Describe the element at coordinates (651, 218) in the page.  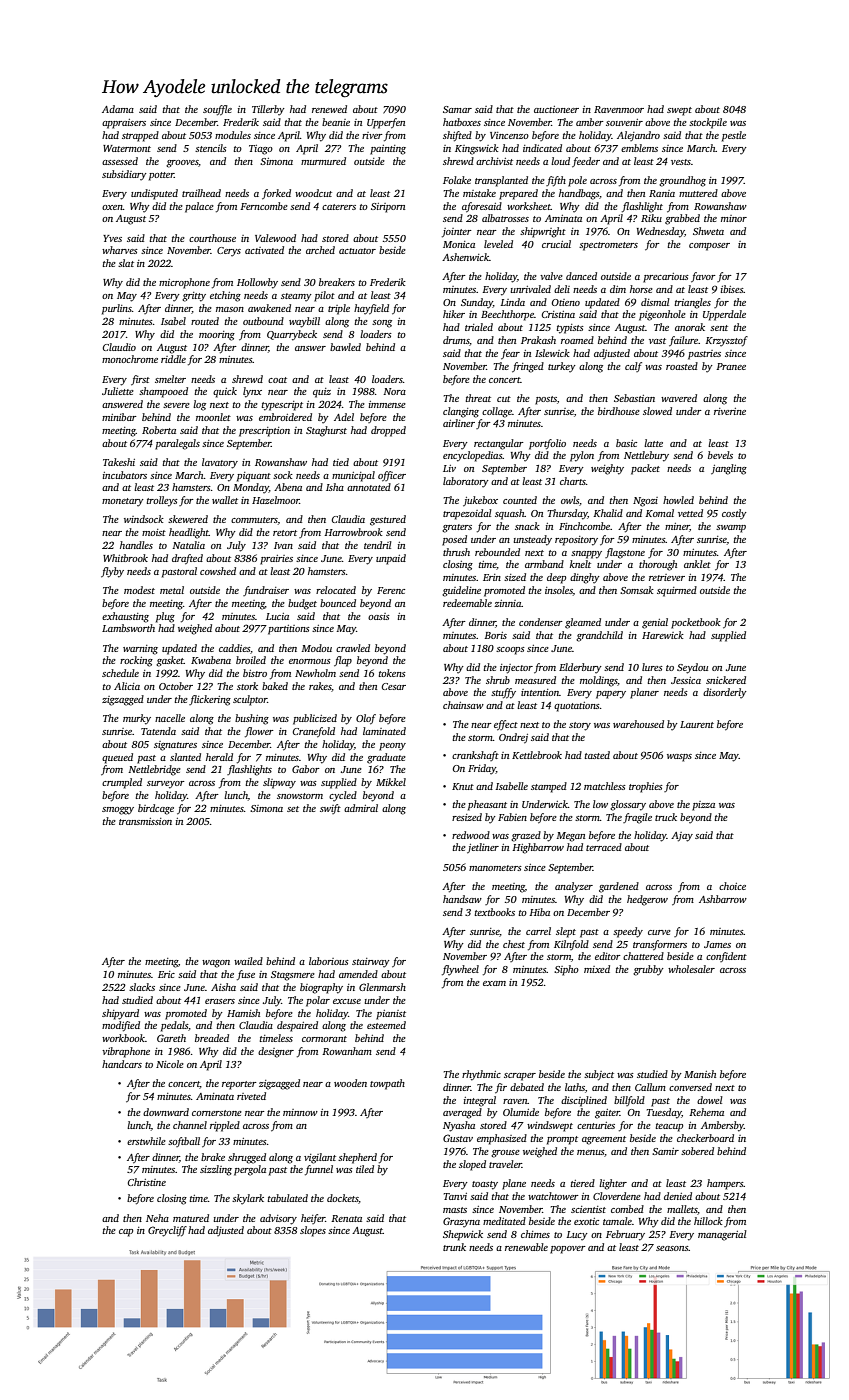
I see `Riku` at that location.
